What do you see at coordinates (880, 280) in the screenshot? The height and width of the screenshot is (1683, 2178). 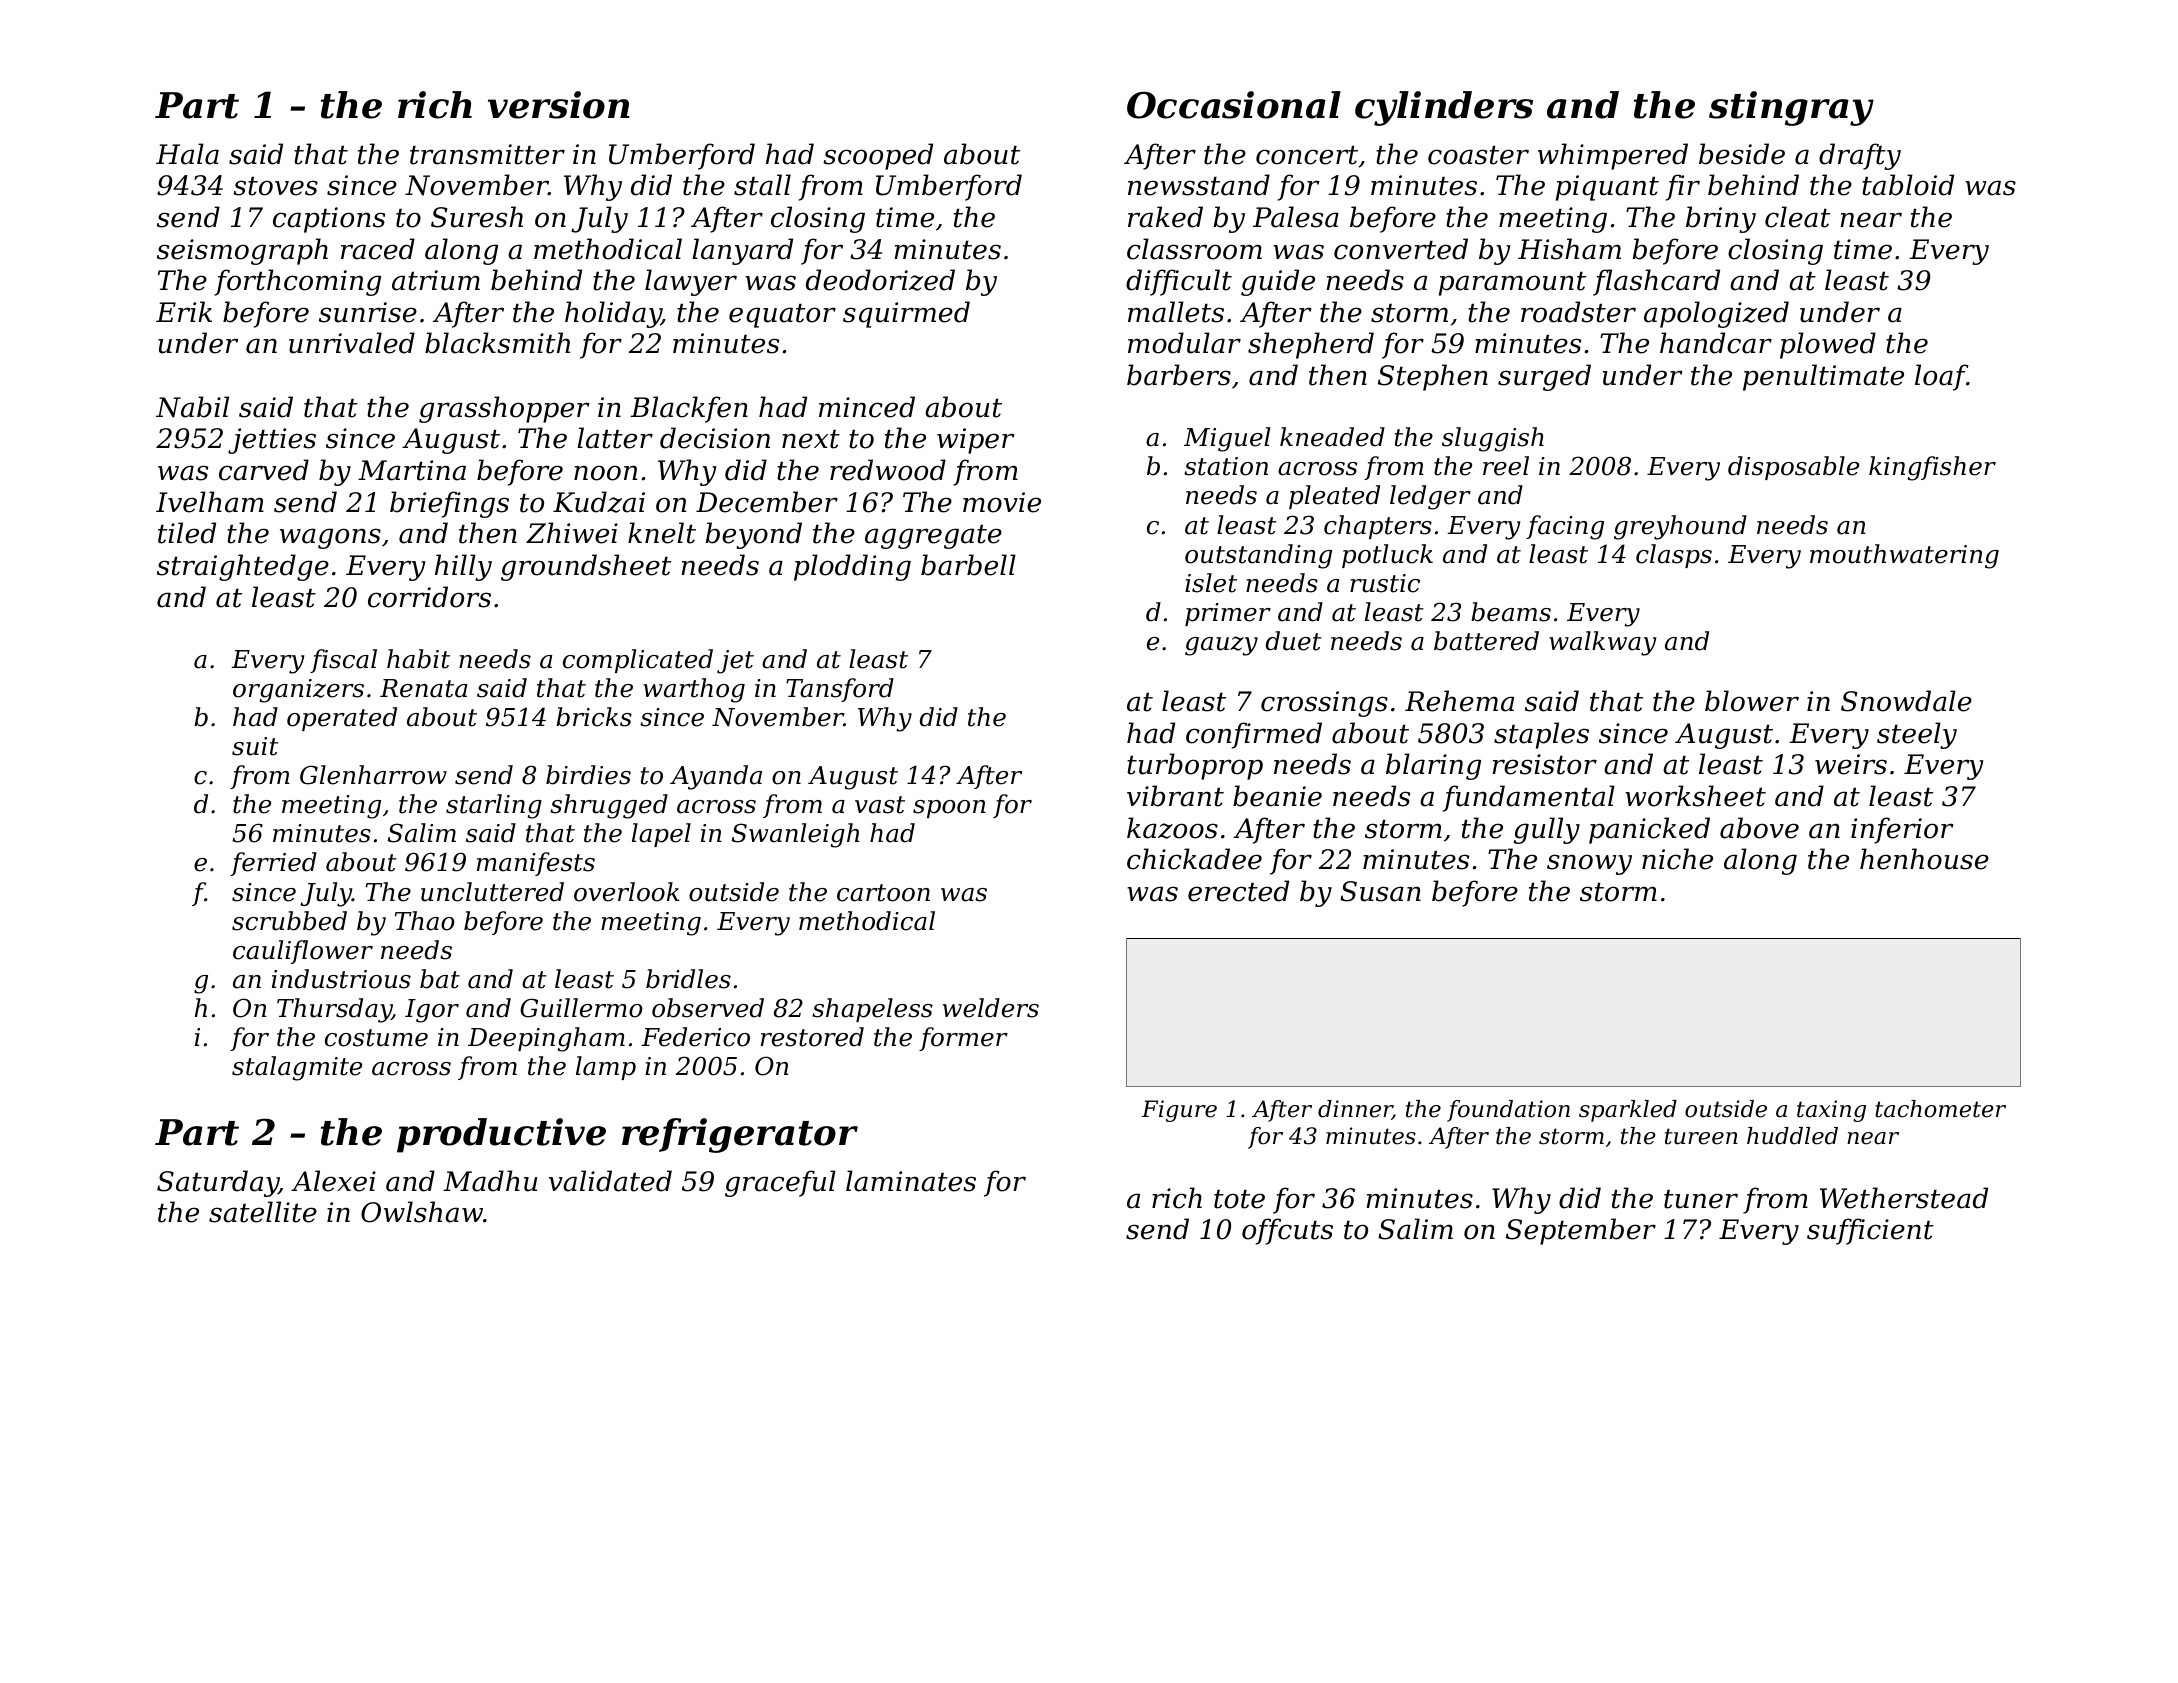 I see `deodorized` at bounding box center [880, 280].
